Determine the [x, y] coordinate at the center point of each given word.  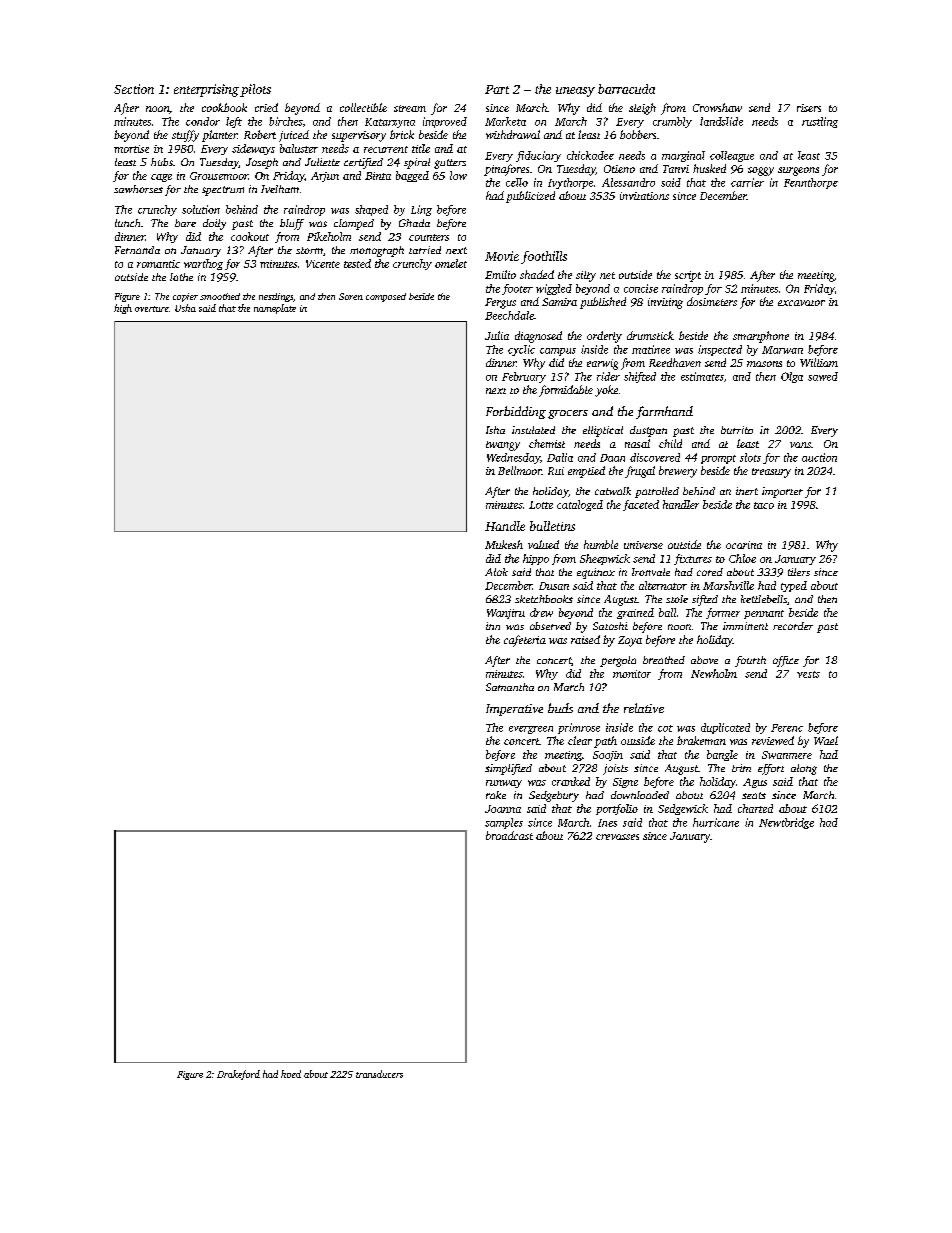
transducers [379, 1074]
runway [504, 784]
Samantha [510, 687]
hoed [291, 1074]
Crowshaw [717, 107]
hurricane [716, 822]
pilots [255, 90]
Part [497, 89]
